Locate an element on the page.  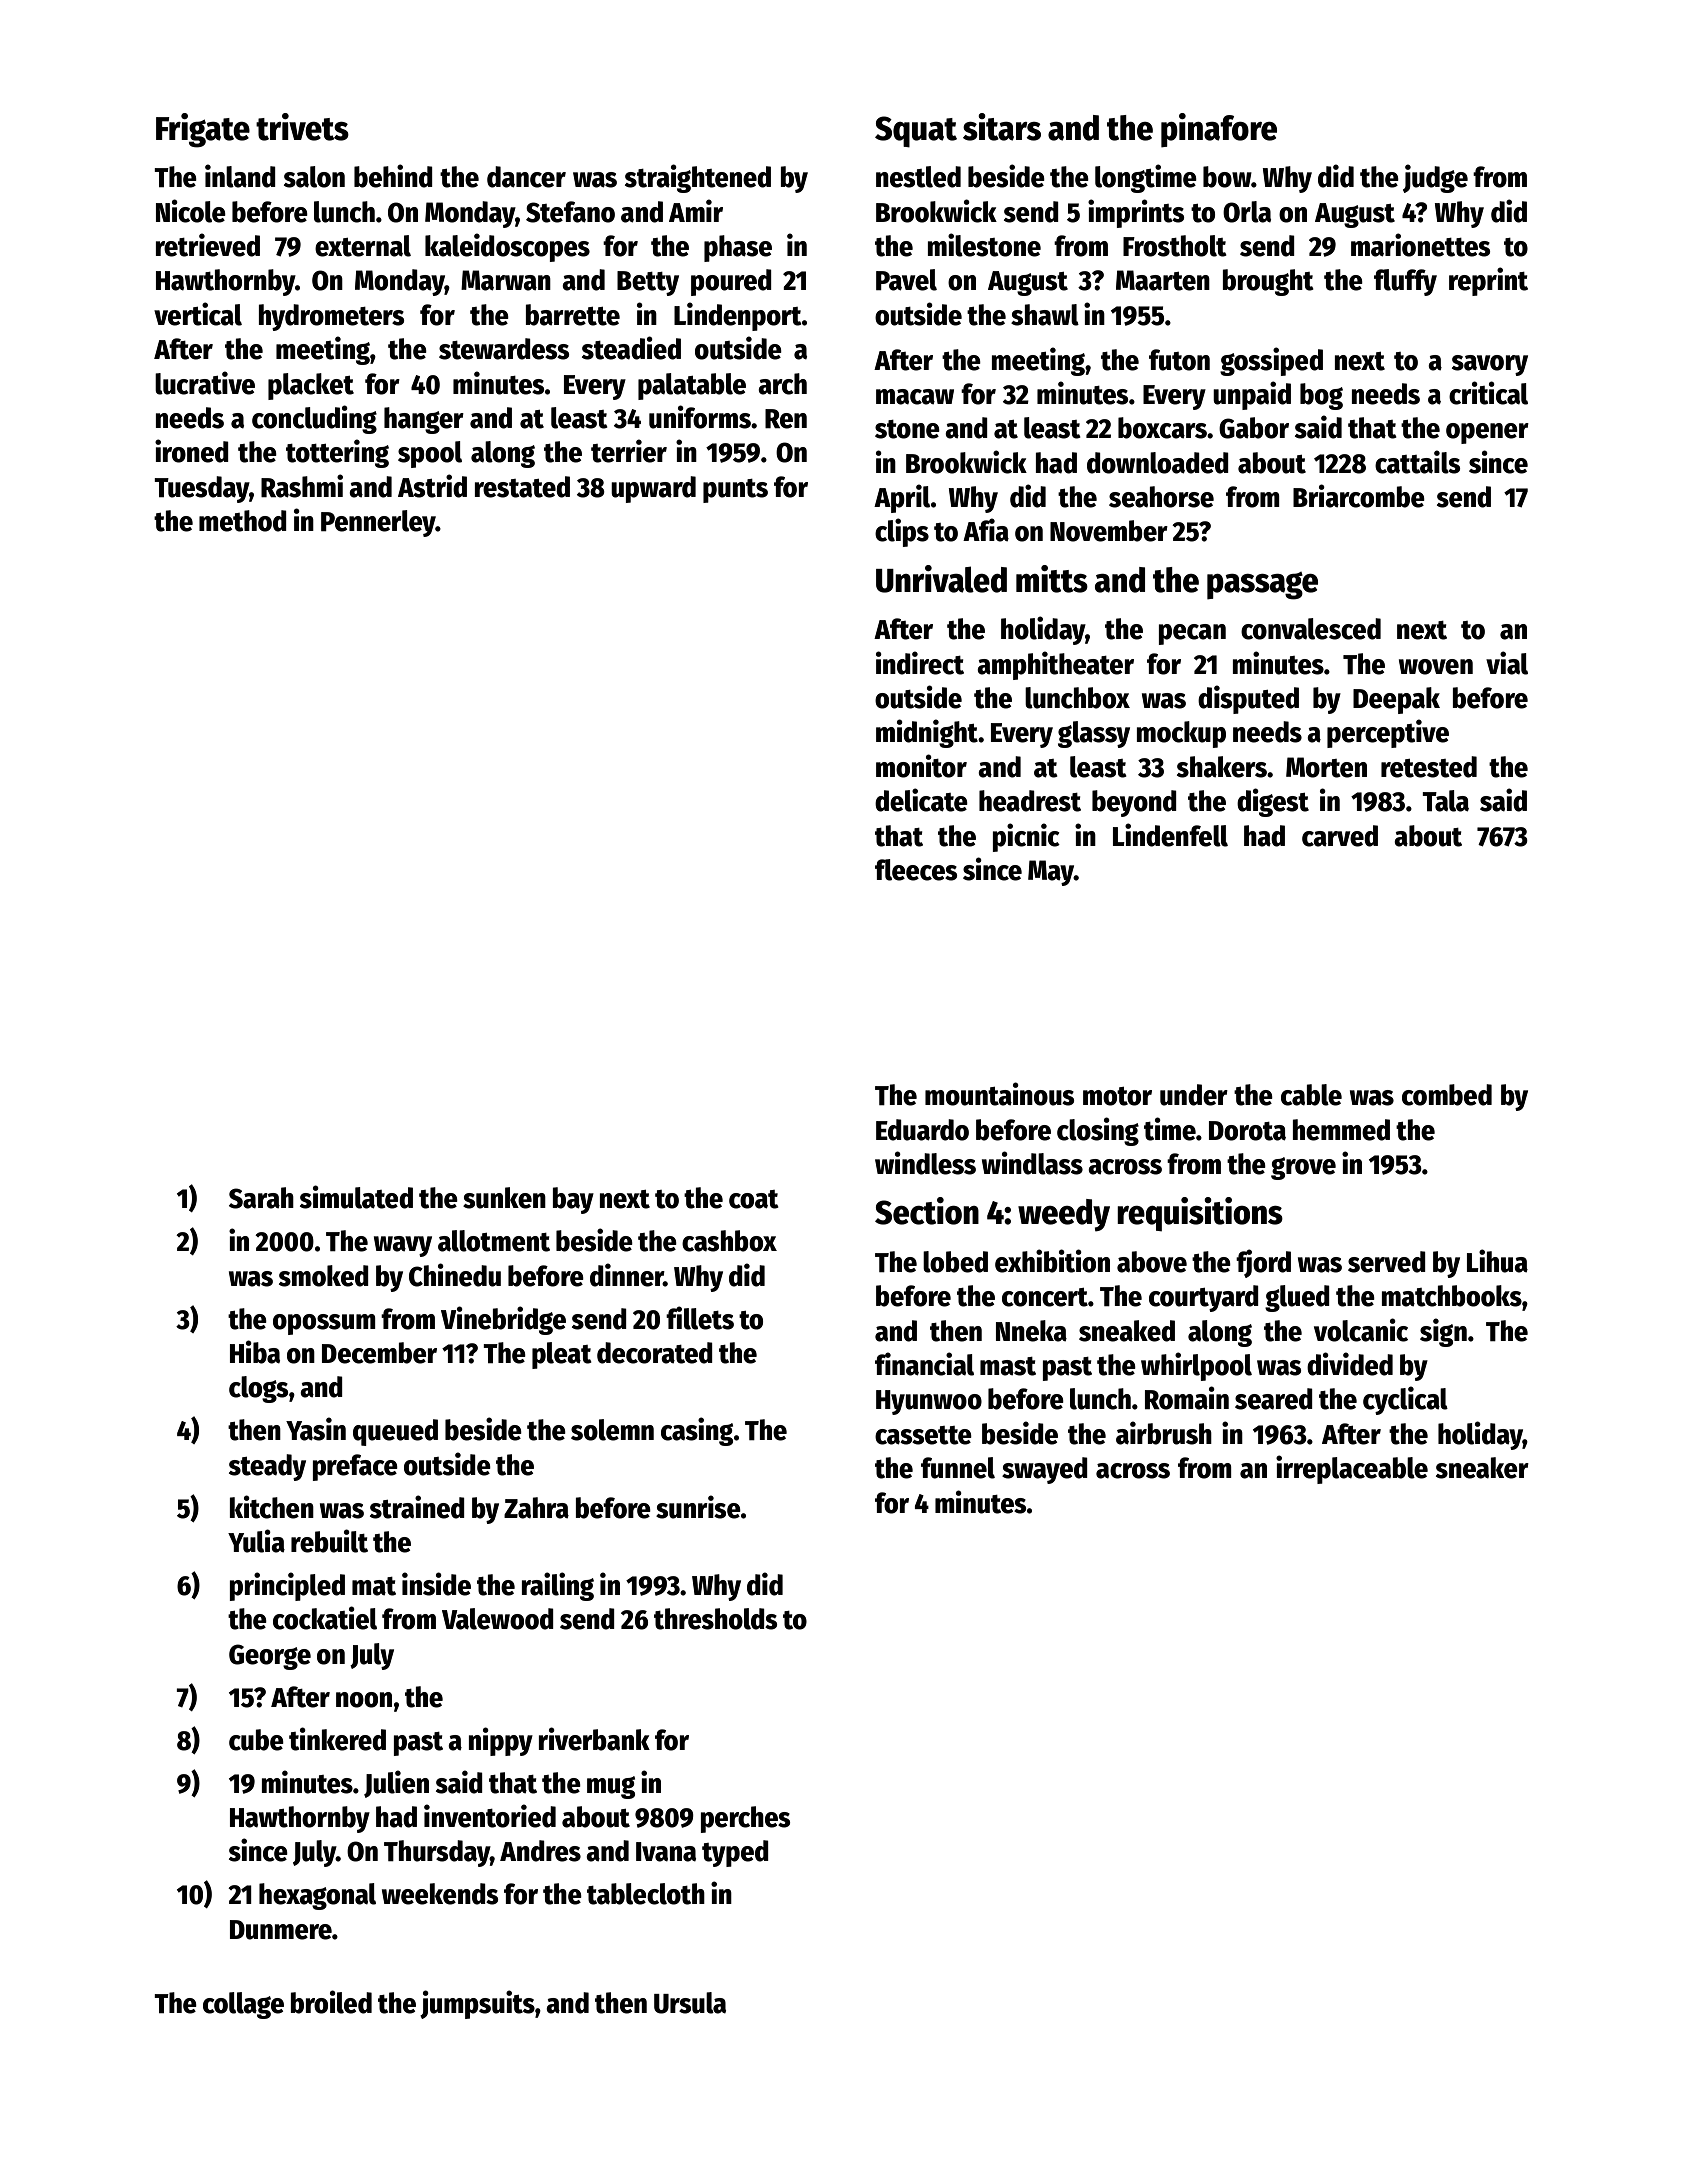
reprint is located at coordinates (1488, 281).
